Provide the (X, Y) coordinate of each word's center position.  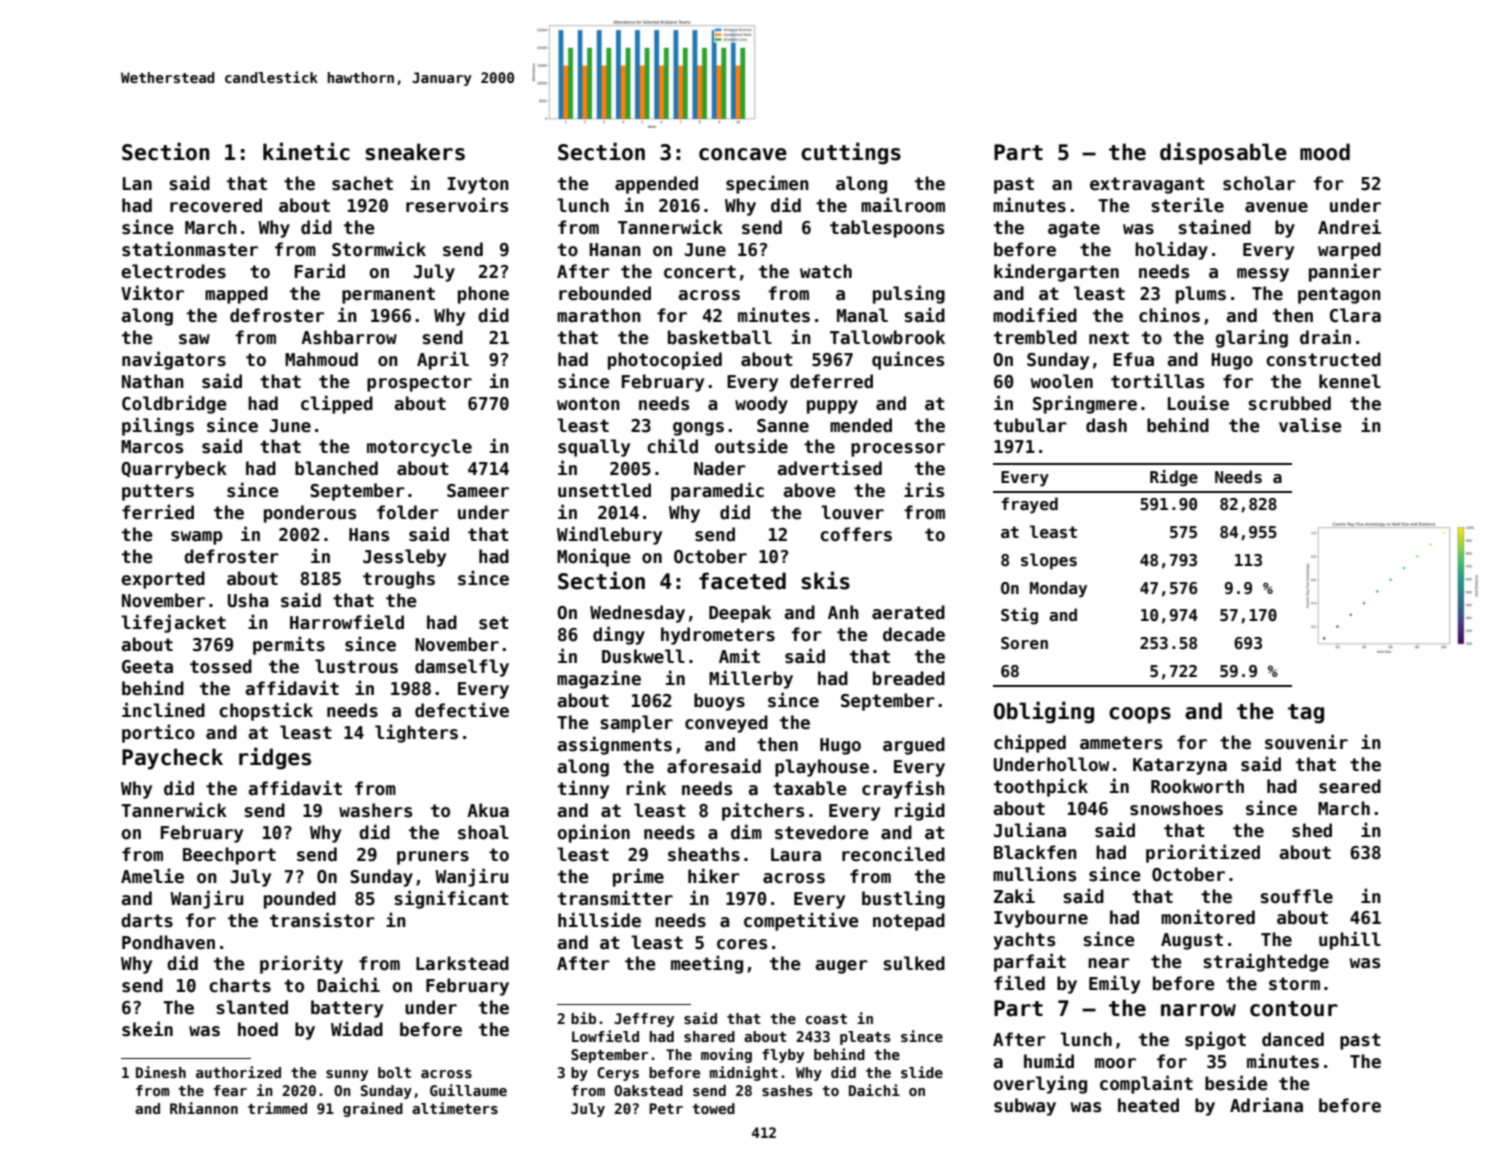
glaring (1252, 338)
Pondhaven (168, 942)
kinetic (306, 151)
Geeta (147, 667)
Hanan (615, 250)
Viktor (152, 293)
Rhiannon (204, 1108)
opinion (594, 833)
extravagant (1147, 185)
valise (1310, 425)
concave (743, 154)
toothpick (1041, 787)
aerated (908, 612)
